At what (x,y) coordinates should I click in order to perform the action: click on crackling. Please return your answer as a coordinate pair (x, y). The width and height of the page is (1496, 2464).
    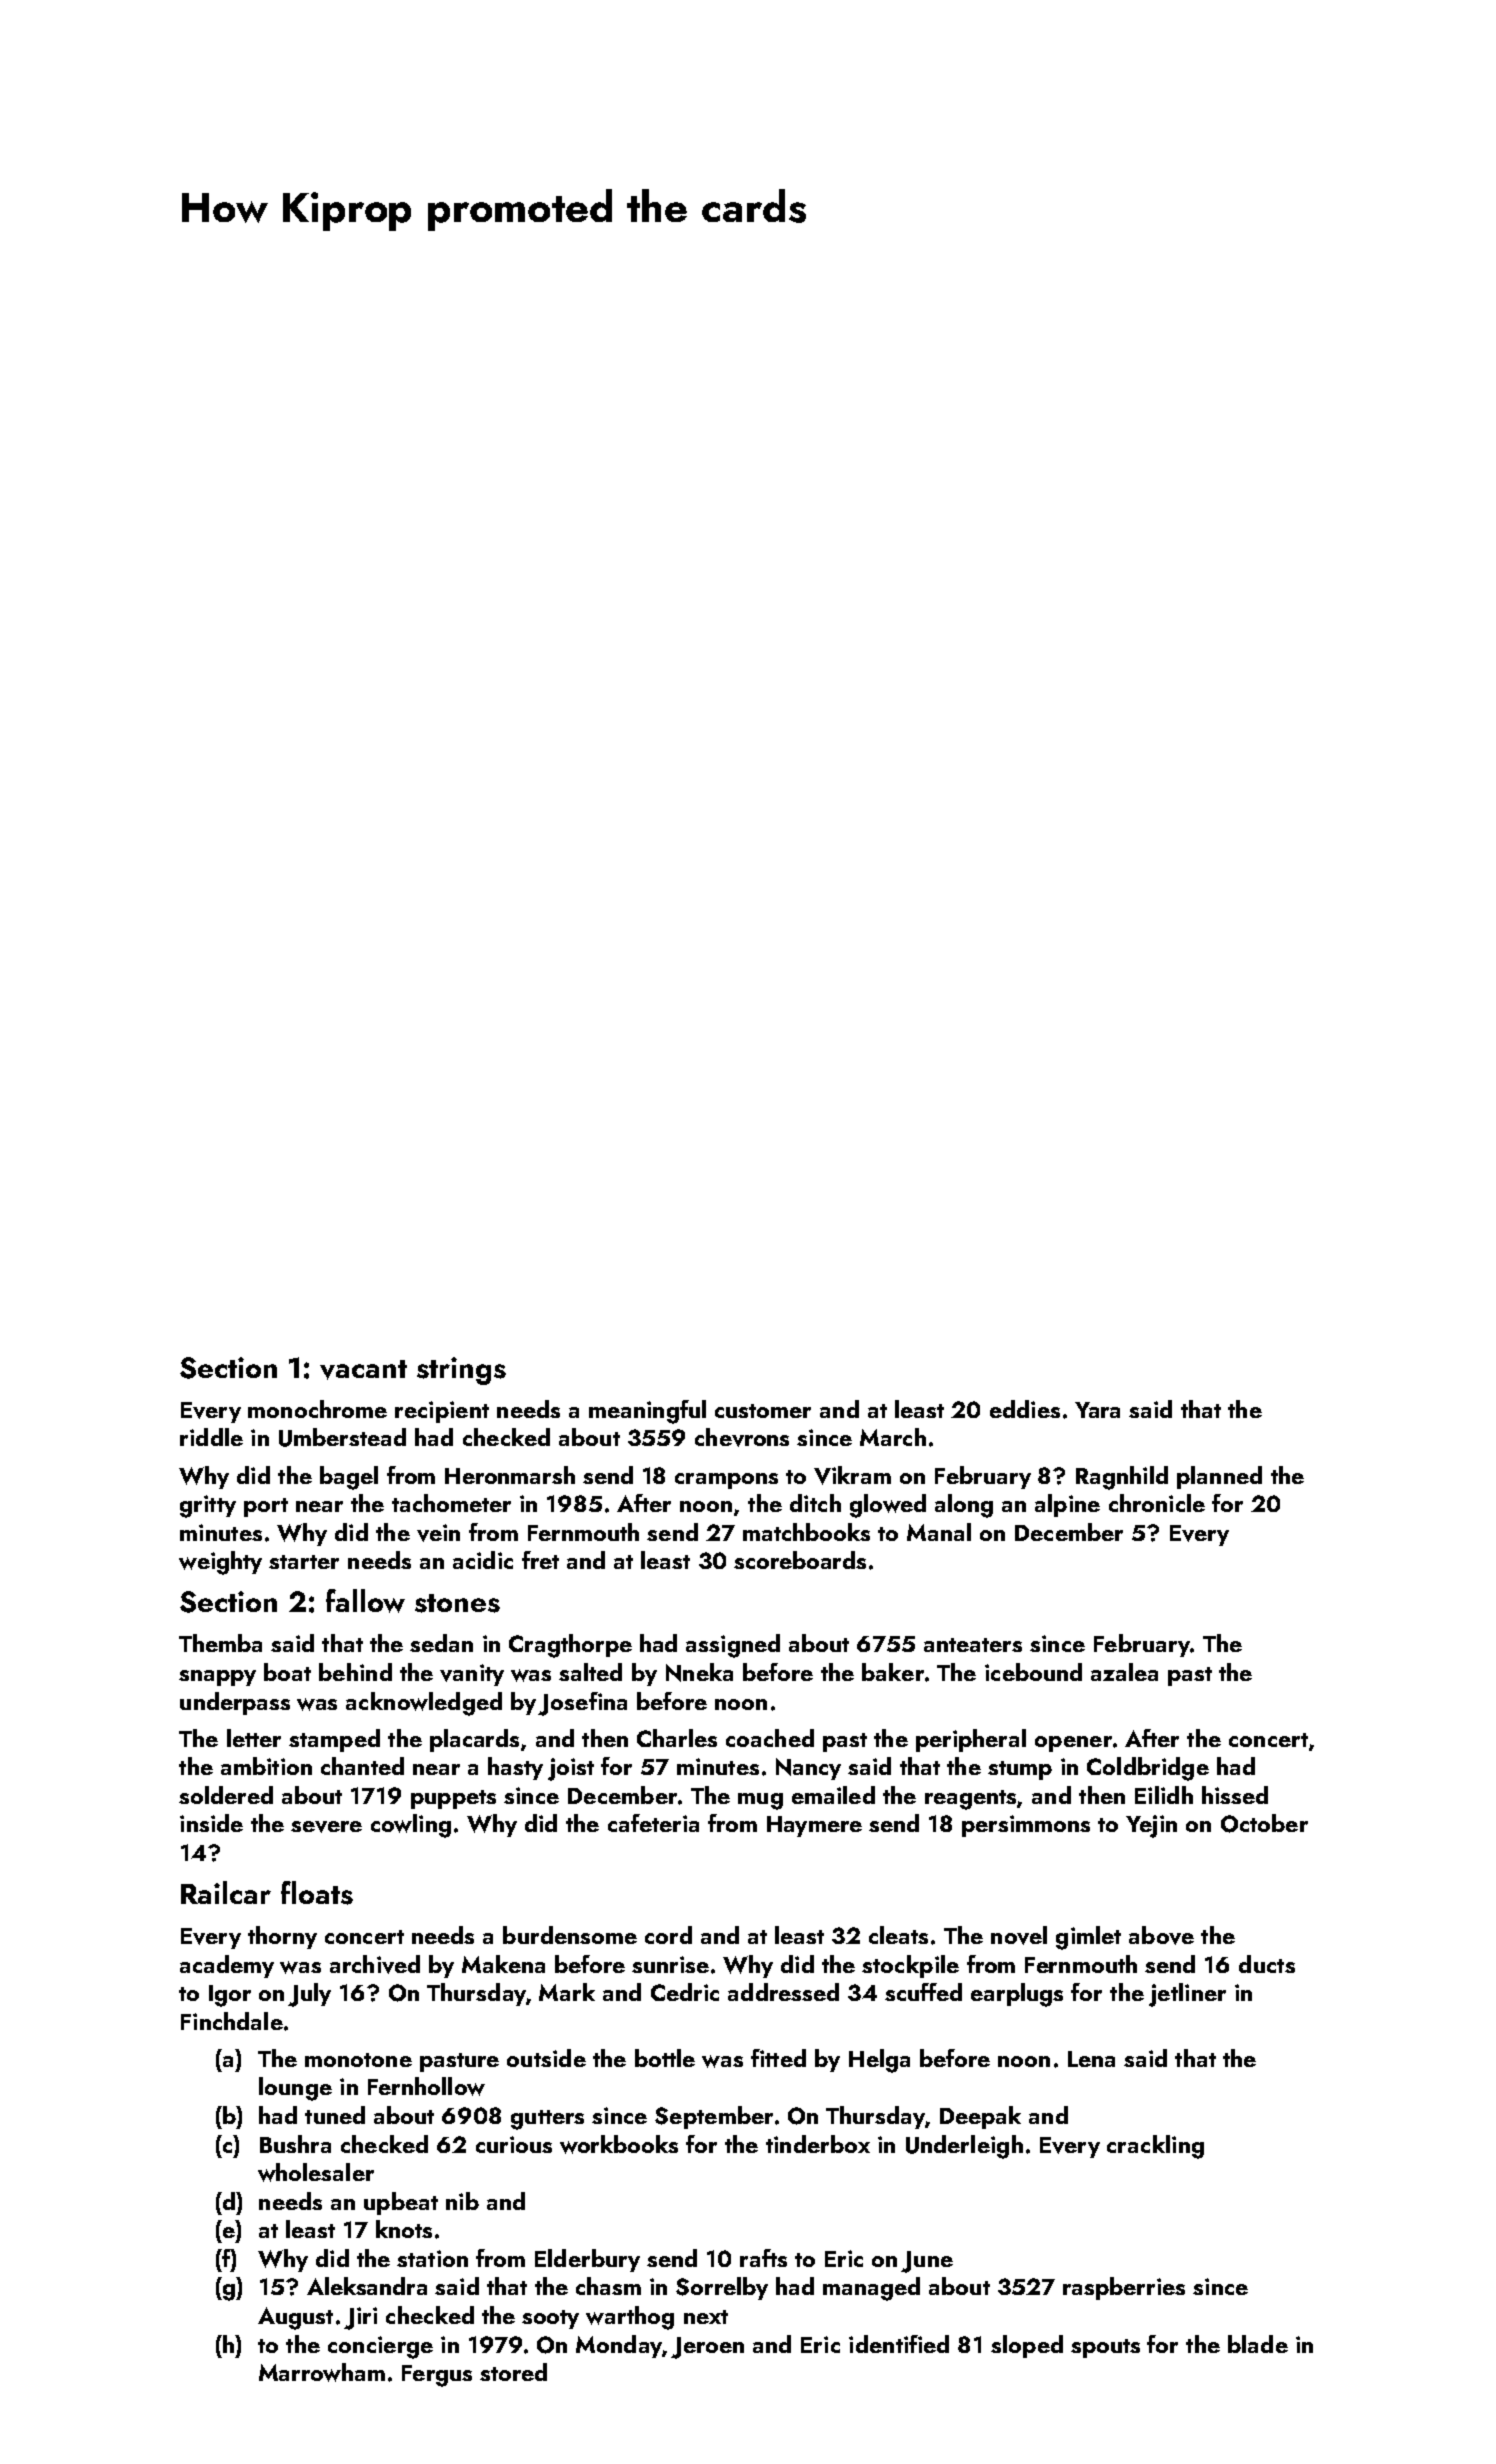
    Looking at the image, I should click on (1155, 2147).
